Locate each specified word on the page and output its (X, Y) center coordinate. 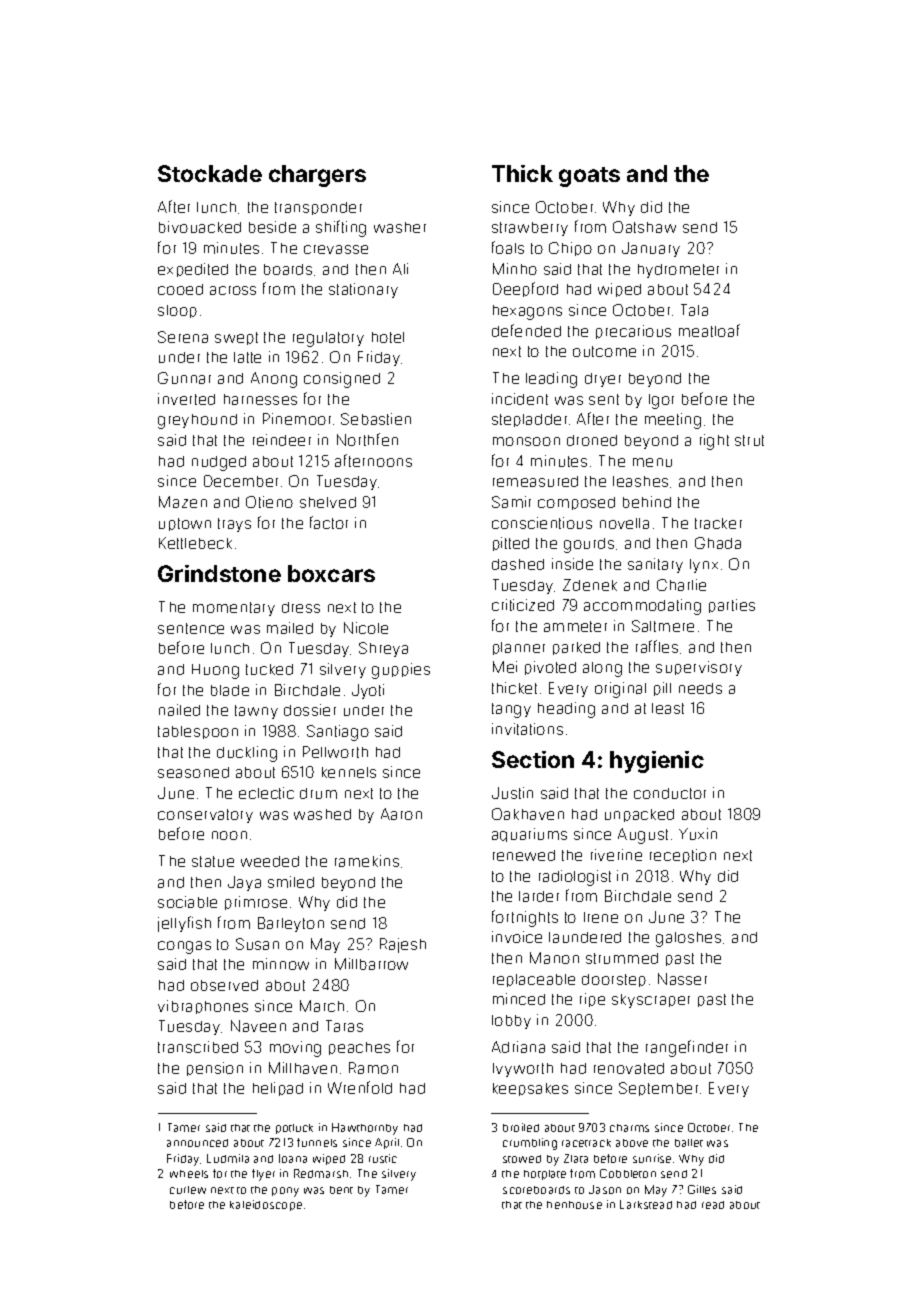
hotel (388, 337)
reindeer (282, 440)
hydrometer (678, 271)
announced (197, 1143)
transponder (318, 208)
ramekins (367, 861)
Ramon (373, 1068)
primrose (256, 903)
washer (400, 227)
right (714, 442)
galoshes (688, 939)
